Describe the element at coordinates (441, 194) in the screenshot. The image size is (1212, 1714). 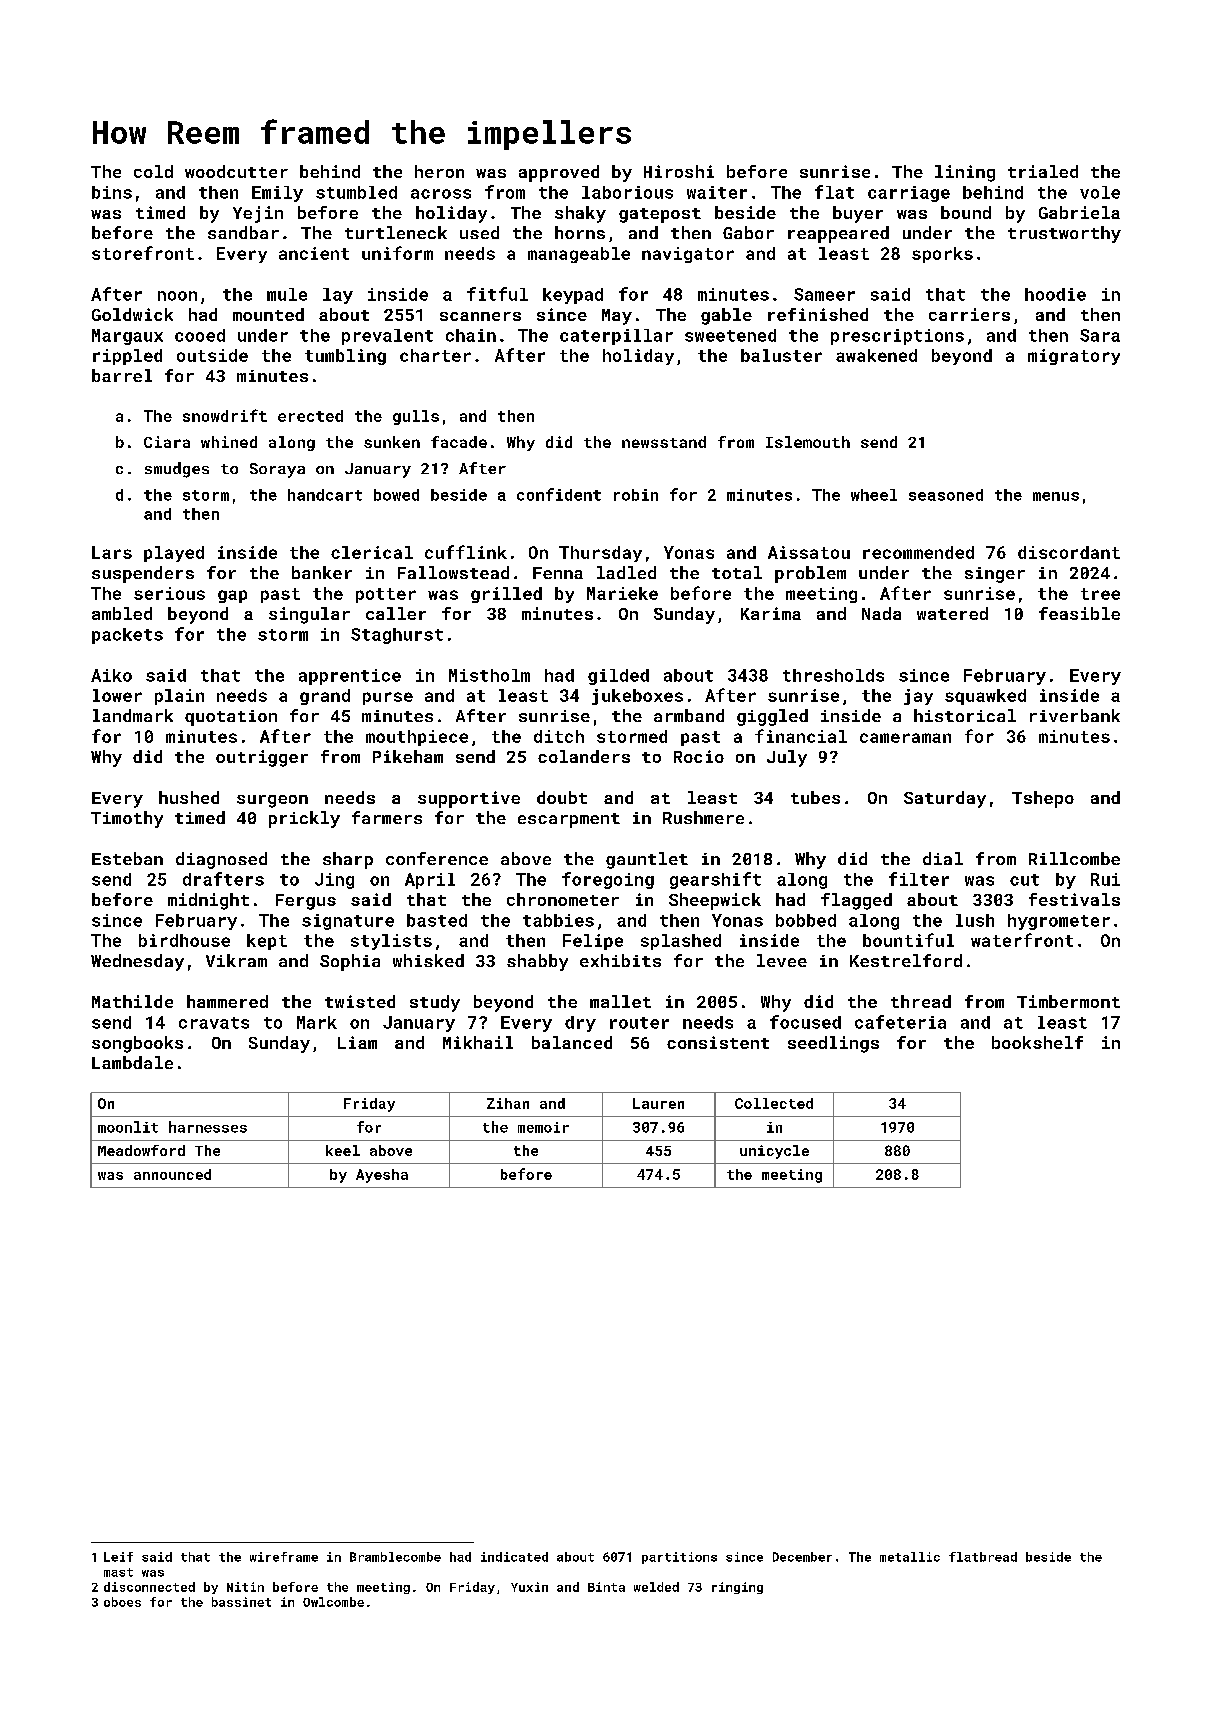
I see `across` at that location.
